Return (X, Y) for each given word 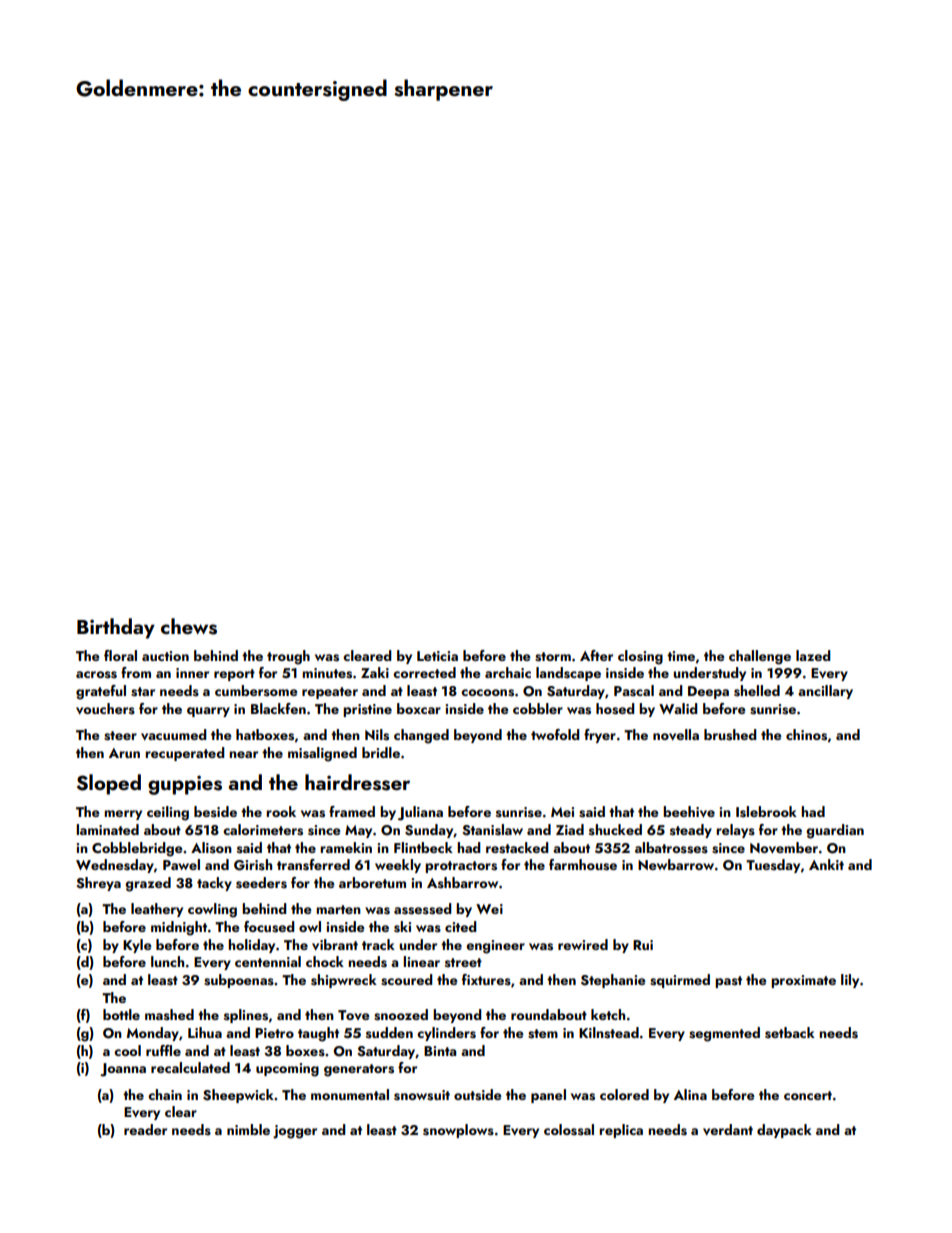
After (596, 655)
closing (640, 657)
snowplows (458, 1131)
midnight (179, 928)
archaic (508, 672)
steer (120, 736)
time (681, 656)
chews (189, 626)
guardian (835, 831)
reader (145, 1129)
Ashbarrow (462, 883)
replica (621, 1131)
